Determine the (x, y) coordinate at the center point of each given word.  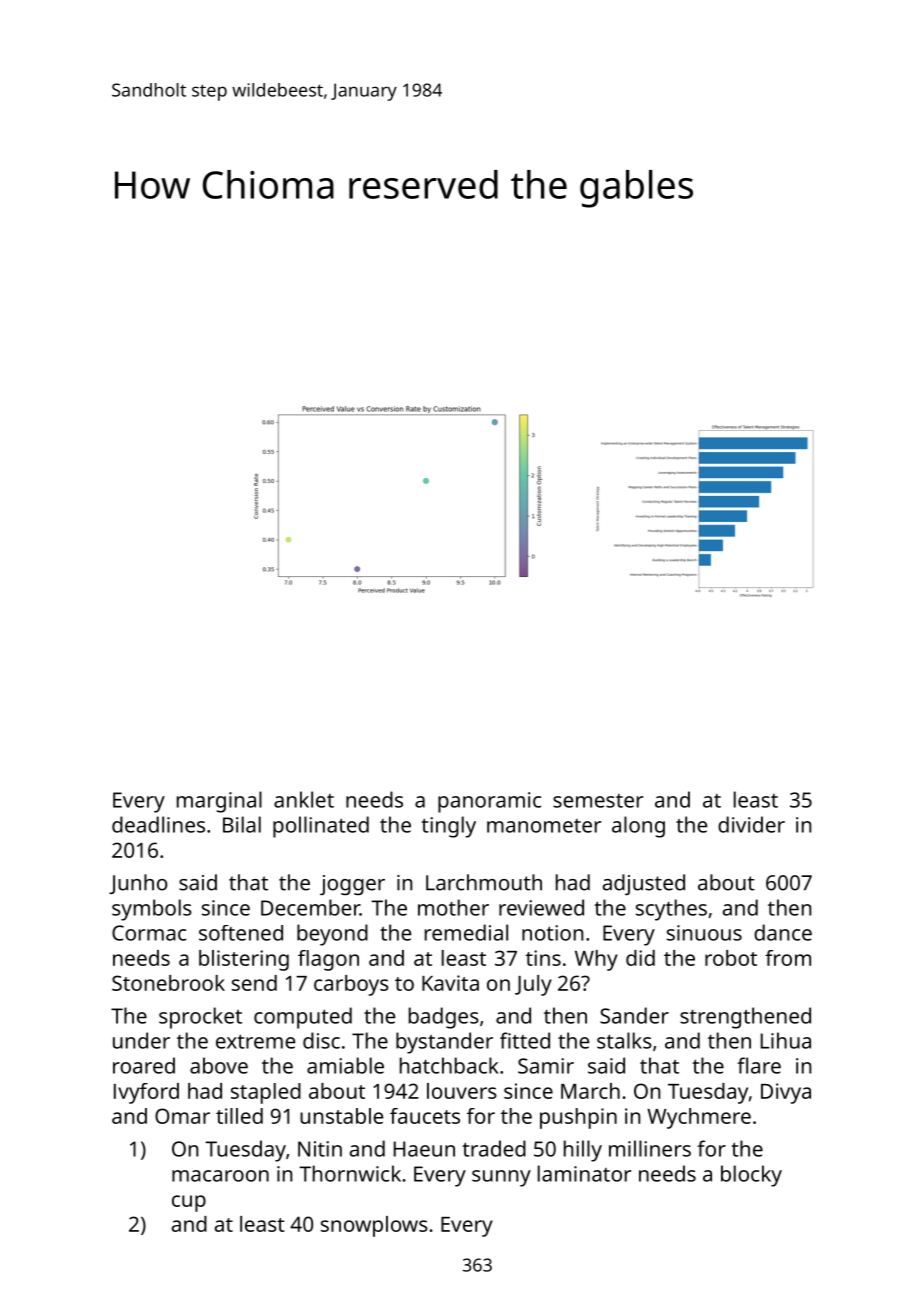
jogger (352, 885)
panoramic (489, 802)
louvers (462, 1091)
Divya (786, 1093)
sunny (501, 1178)
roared (144, 1065)
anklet (304, 799)
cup (189, 1203)
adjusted (644, 884)
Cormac (149, 933)
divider (751, 824)
